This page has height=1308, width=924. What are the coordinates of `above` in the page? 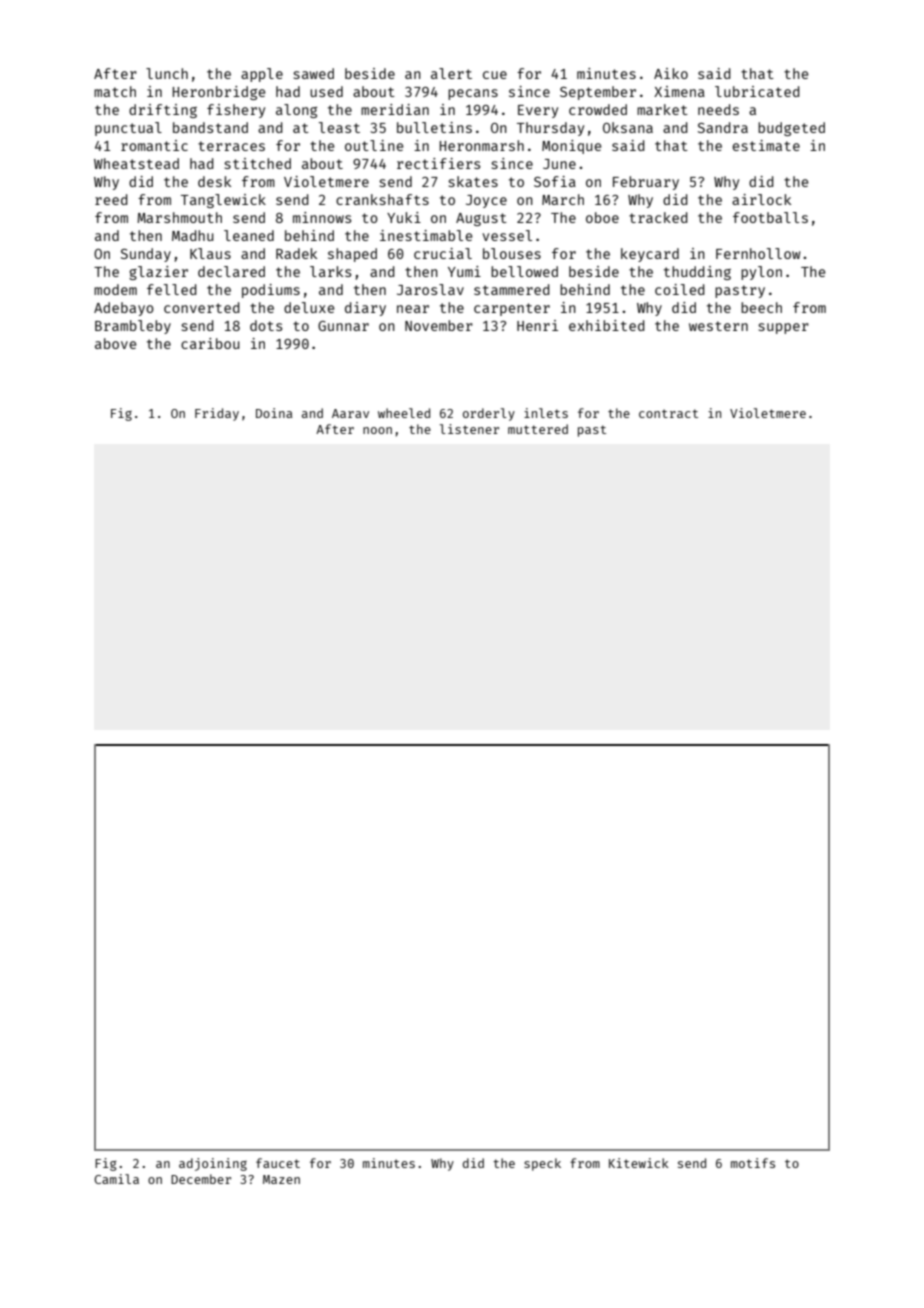 It's located at (115, 343).
